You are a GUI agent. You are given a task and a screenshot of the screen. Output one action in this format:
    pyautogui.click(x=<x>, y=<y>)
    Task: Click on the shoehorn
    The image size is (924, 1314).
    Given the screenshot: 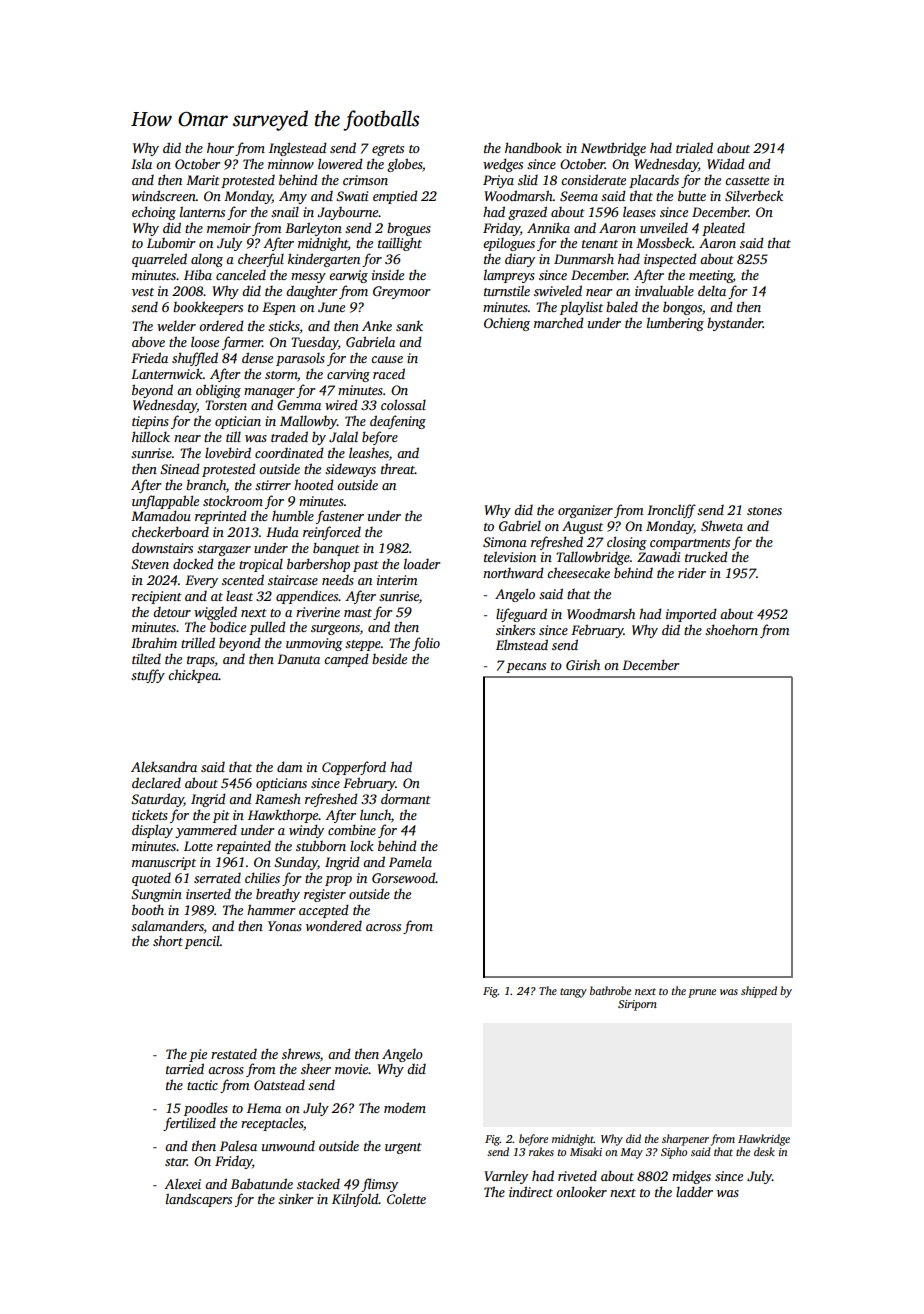 What is the action you would take?
    pyautogui.click(x=731, y=629)
